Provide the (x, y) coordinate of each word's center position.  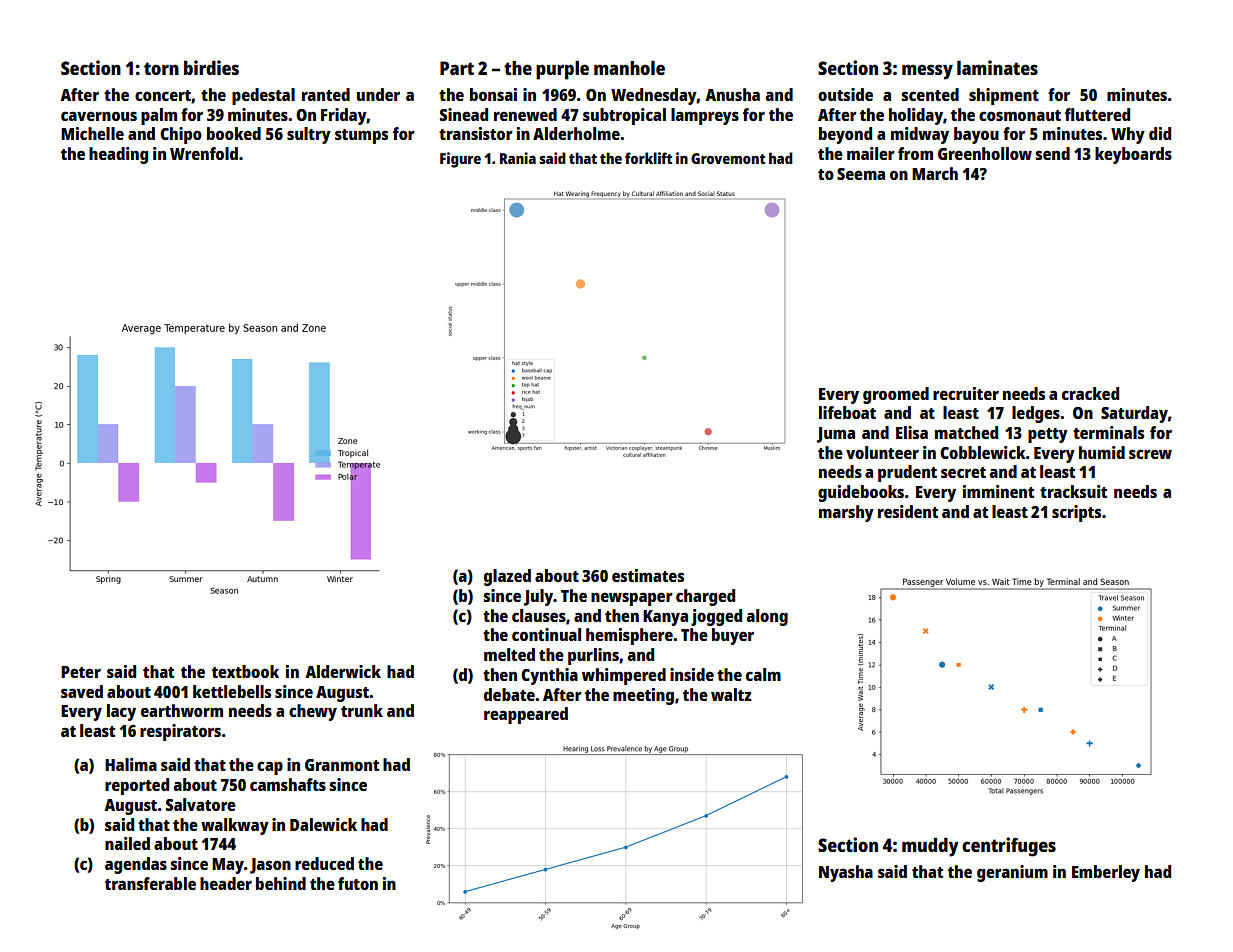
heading (118, 155)
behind (281, 883)
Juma (836, 435)
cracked (1090, 393)
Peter (81, 672)
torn (161, 68)
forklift (648, 158)
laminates (997, 67)
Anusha (732, 94)
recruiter (966, 393)
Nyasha (846, 873)
